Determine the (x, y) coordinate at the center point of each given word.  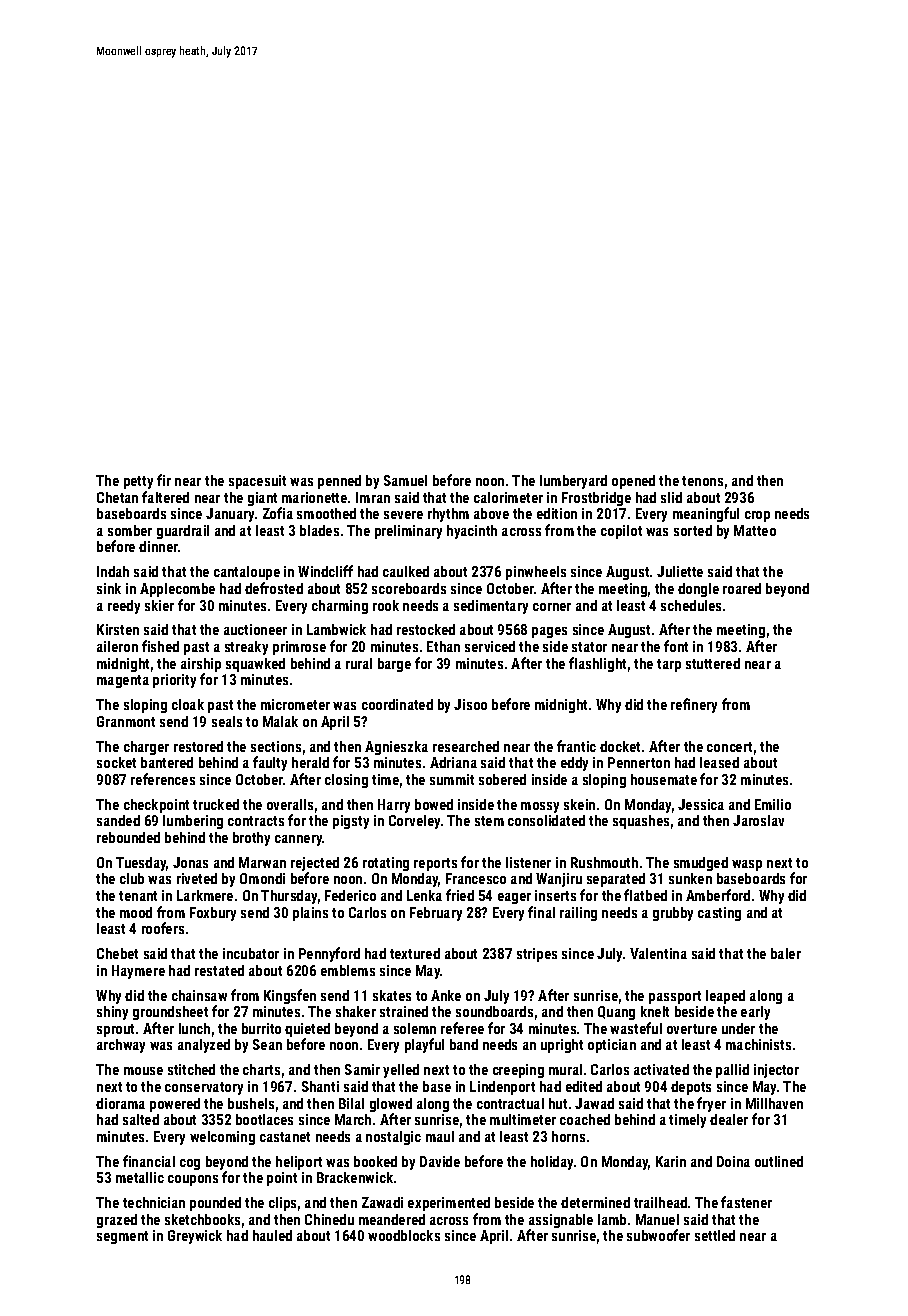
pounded (215, 1204)
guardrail (183, 532)
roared (742, 588)
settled (715, 1235)
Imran (373, 497)
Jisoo (470, 704)
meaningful (706, 514)
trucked (216, 804)
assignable (561, 1221)
